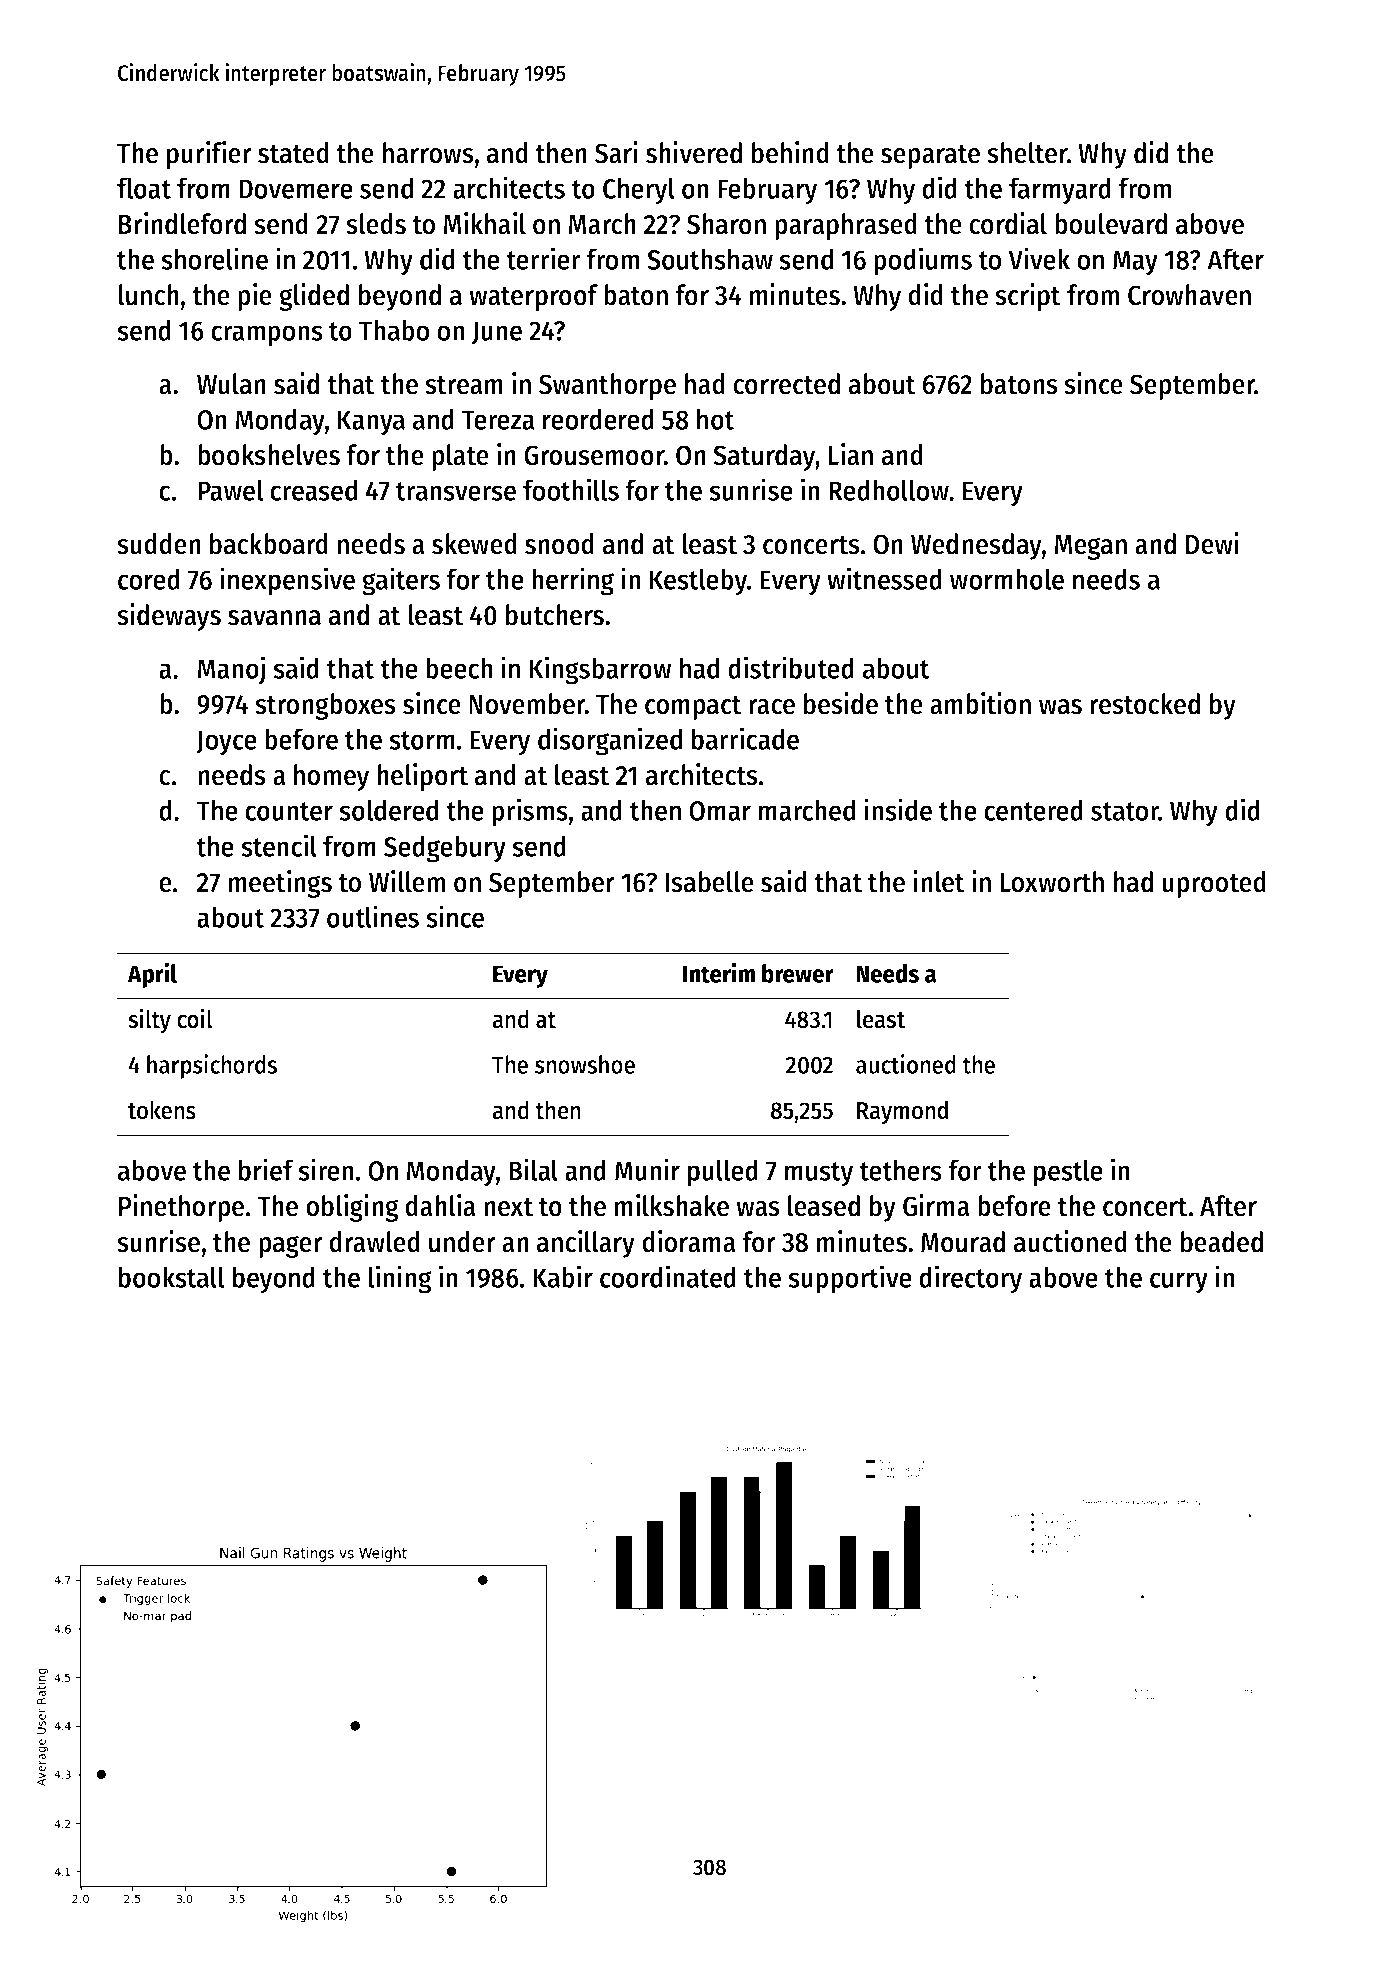 The image size is (1386, 1969). What do you see at coordinates (772, 707) in the screenshot?
I see `race` at bounding box center [772, 707].
